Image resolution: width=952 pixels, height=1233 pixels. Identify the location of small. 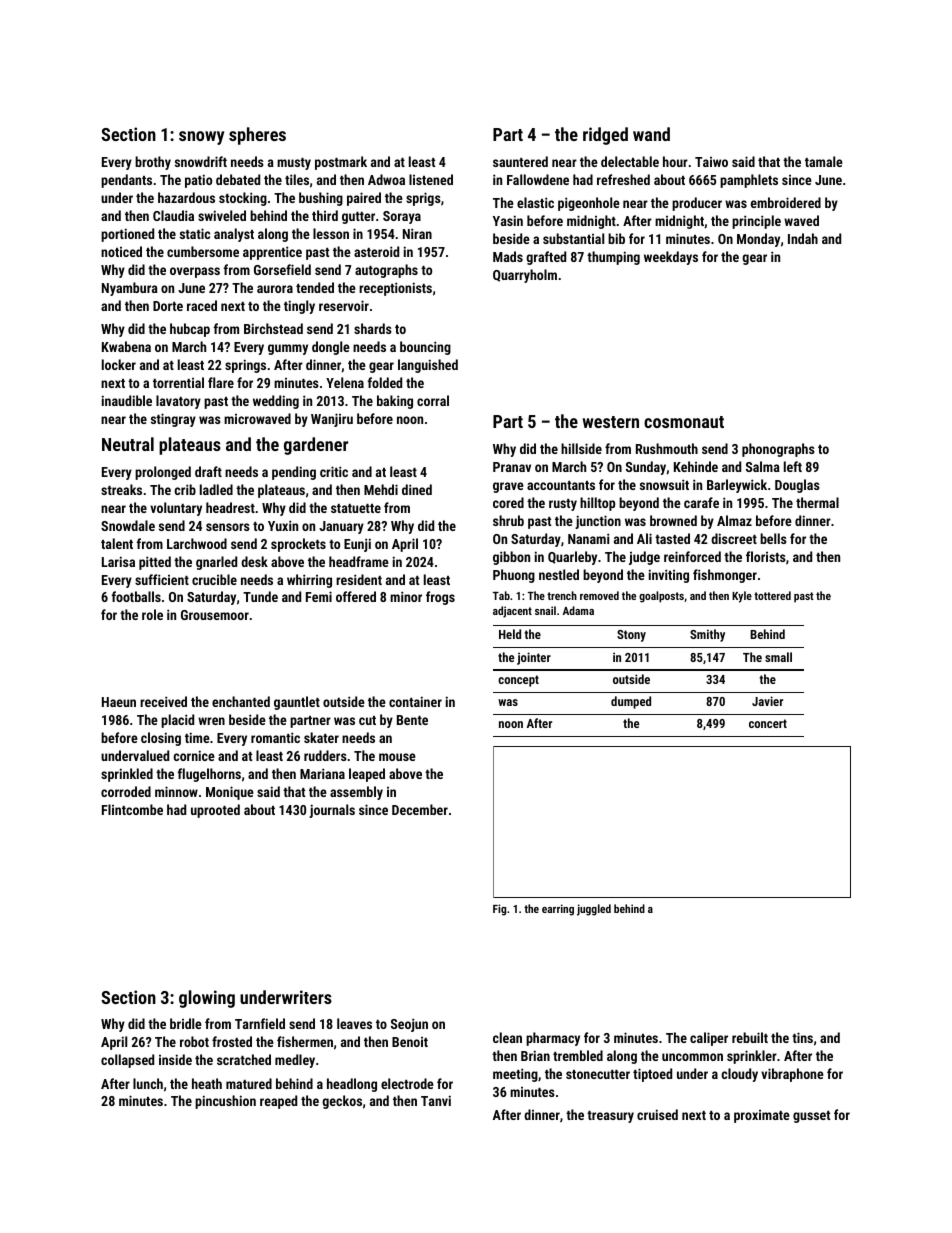
(778, 657).
